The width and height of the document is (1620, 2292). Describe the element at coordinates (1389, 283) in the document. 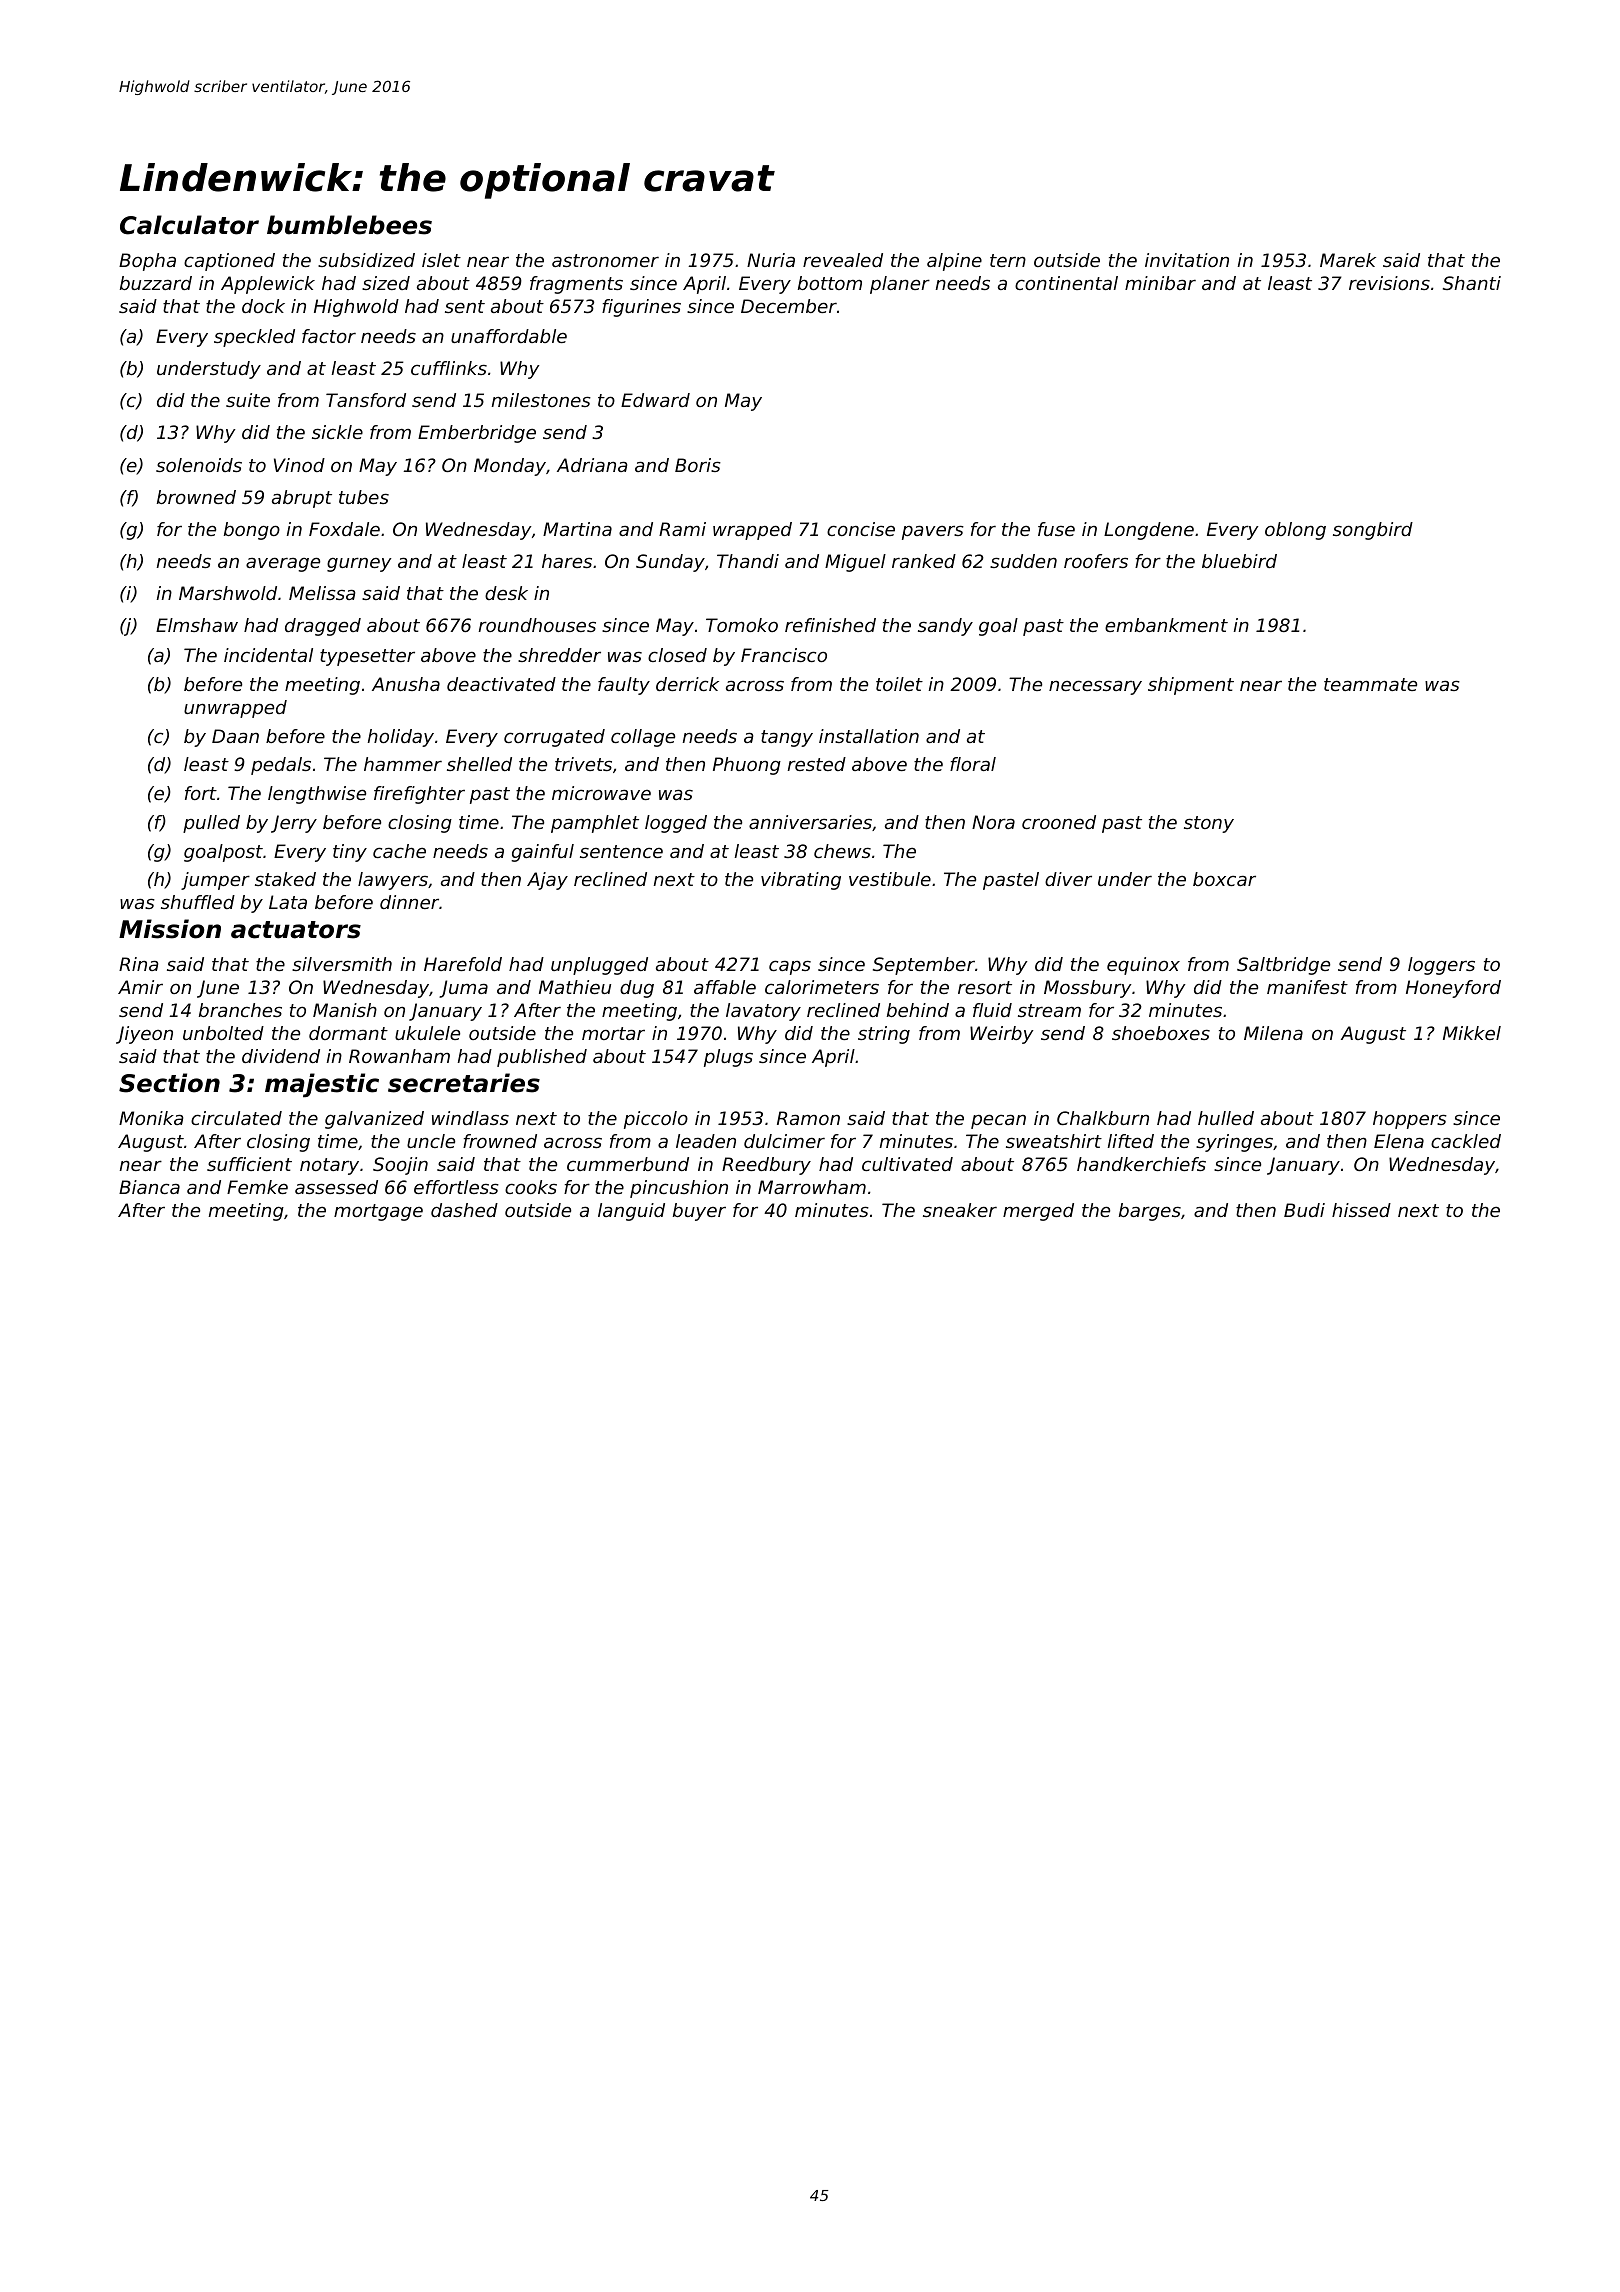

I see `revisions` at that location.
